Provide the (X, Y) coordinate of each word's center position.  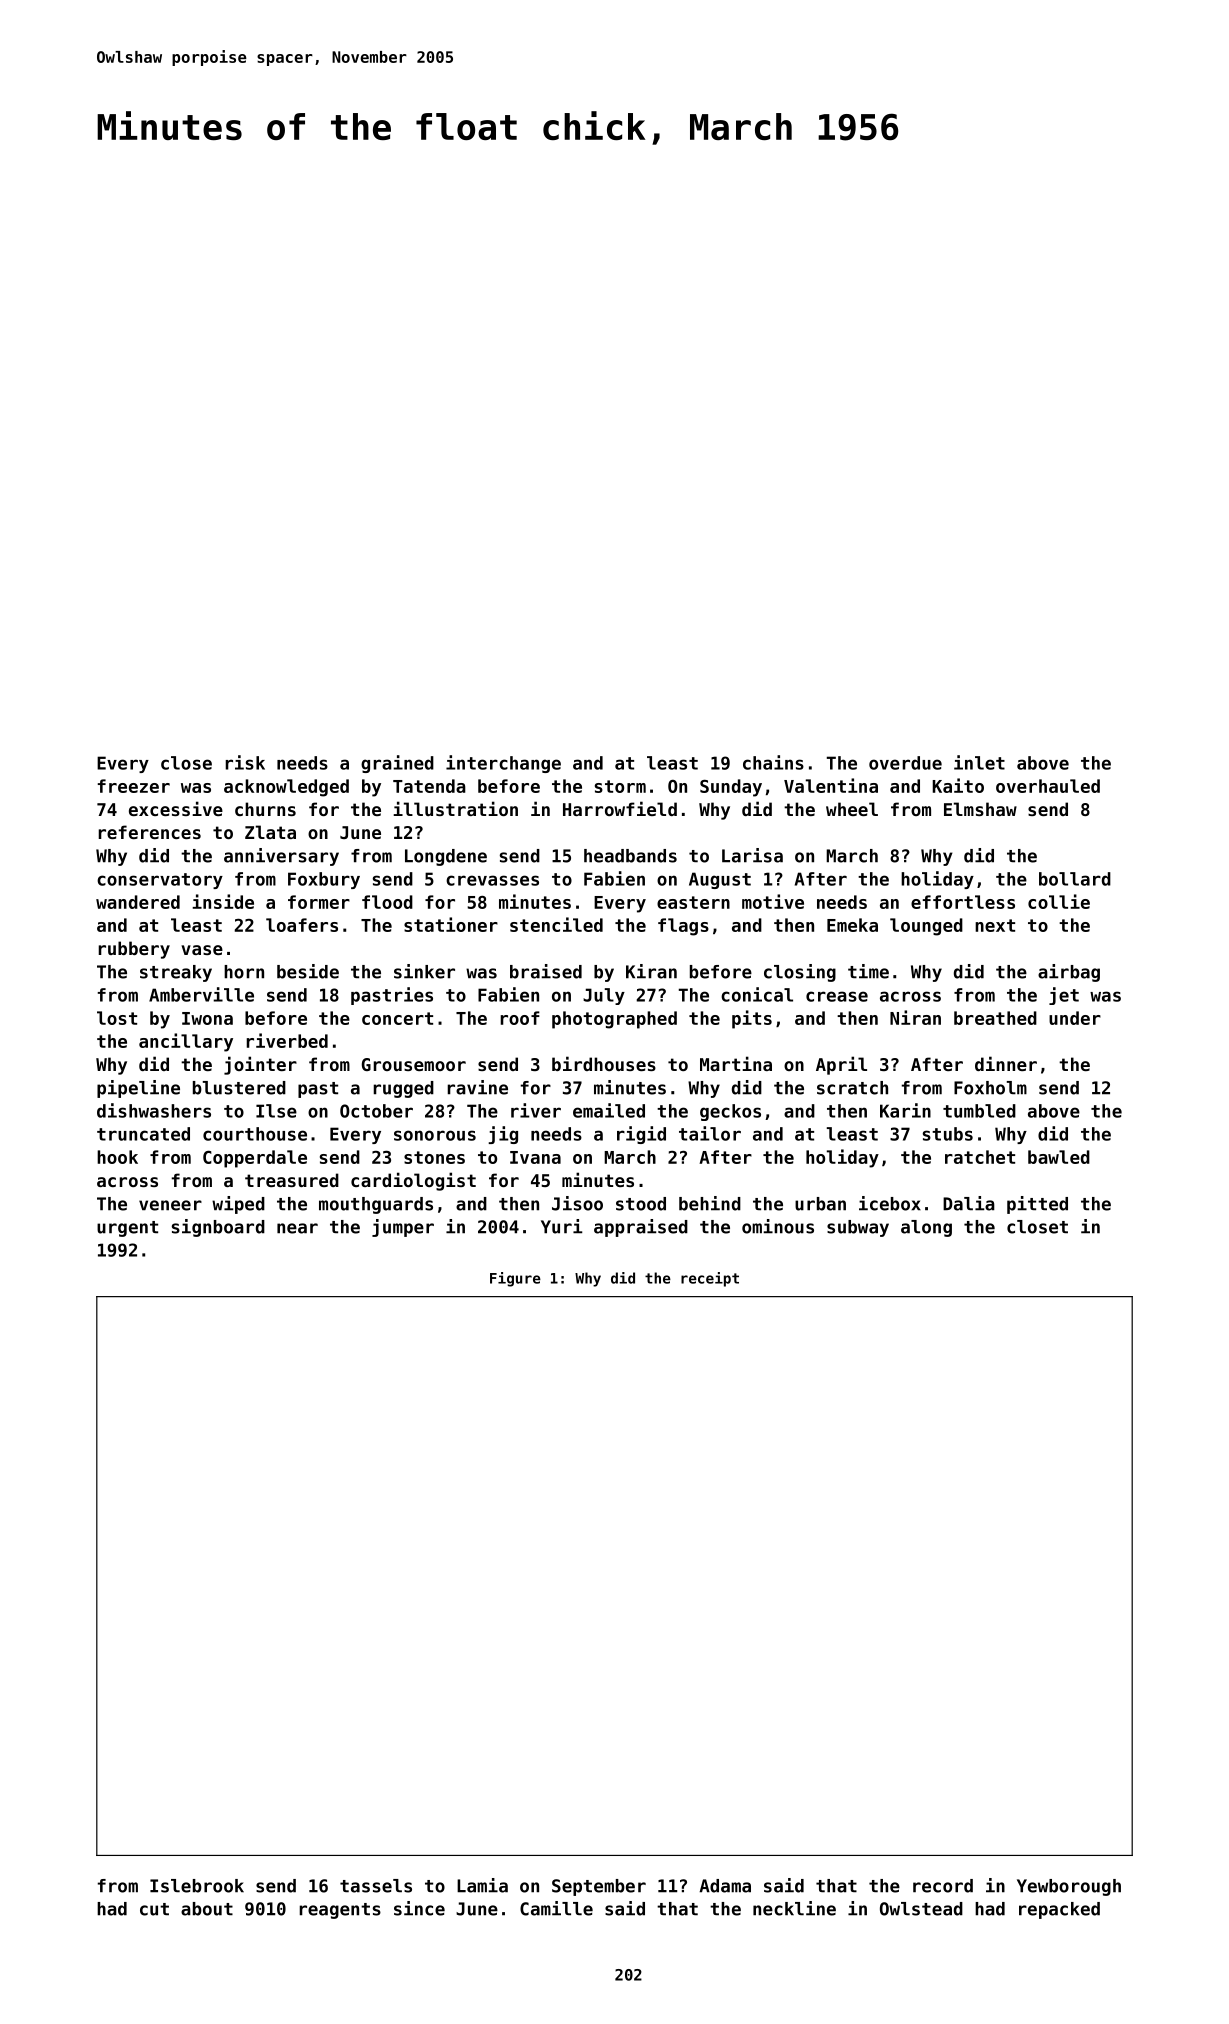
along (926, 1228)
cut (154, 1909)
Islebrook (197, 1886)
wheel (852, 809)
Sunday (731, 788)
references (149, 832)
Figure (515, 1279)
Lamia (482, 1885)
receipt (710, 1279)
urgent (127, 1229)
